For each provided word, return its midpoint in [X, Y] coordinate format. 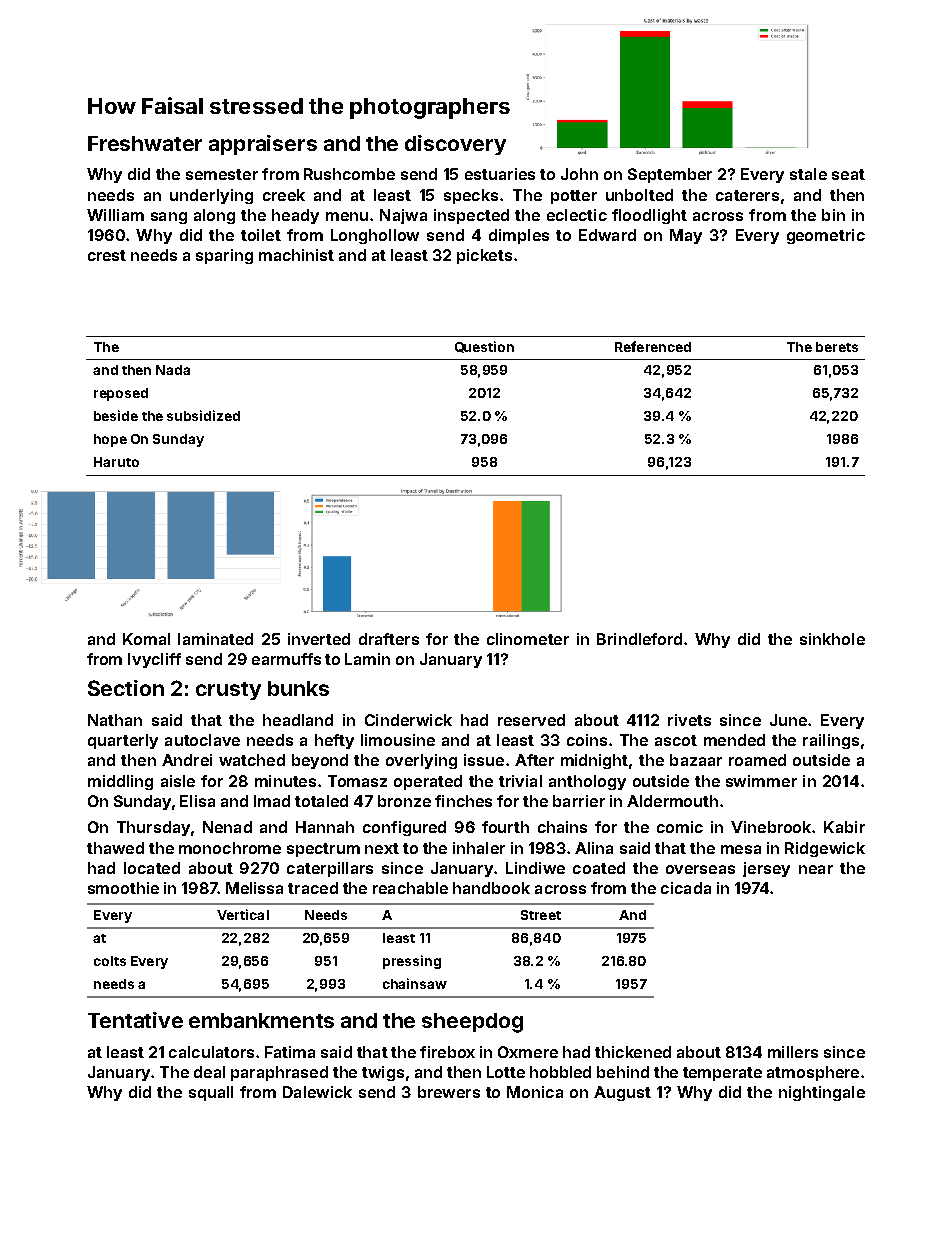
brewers [449, 1092]
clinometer [528, 639]
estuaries [500, 174]
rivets [689, 720]
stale [808, 174]
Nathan [115, 720]
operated [428, 782]
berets [837, 347]
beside [116, 415]
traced [313, 888]
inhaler [479, 848]
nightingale [822, 1093]
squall [211, 1093]
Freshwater [145, 143]
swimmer [761, 781]
